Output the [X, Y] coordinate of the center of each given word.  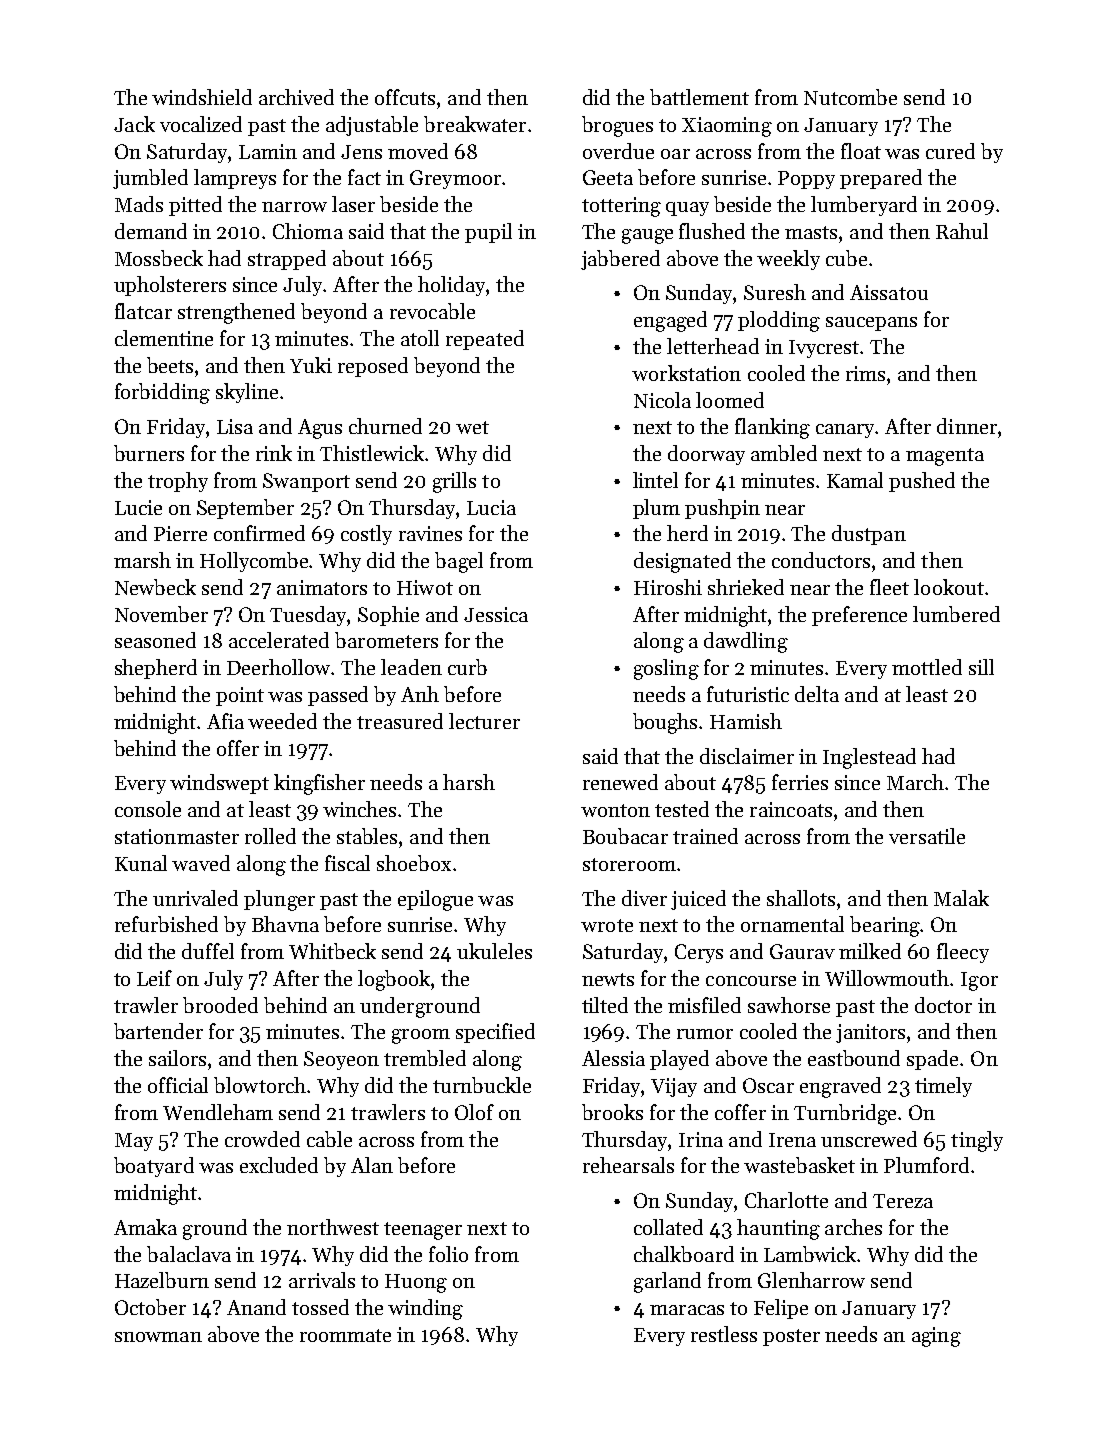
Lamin [268, 151]
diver [644, 898]
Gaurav [802, 951]
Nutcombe [850, 97]
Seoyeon [341, 1060]
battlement [699, 97]
